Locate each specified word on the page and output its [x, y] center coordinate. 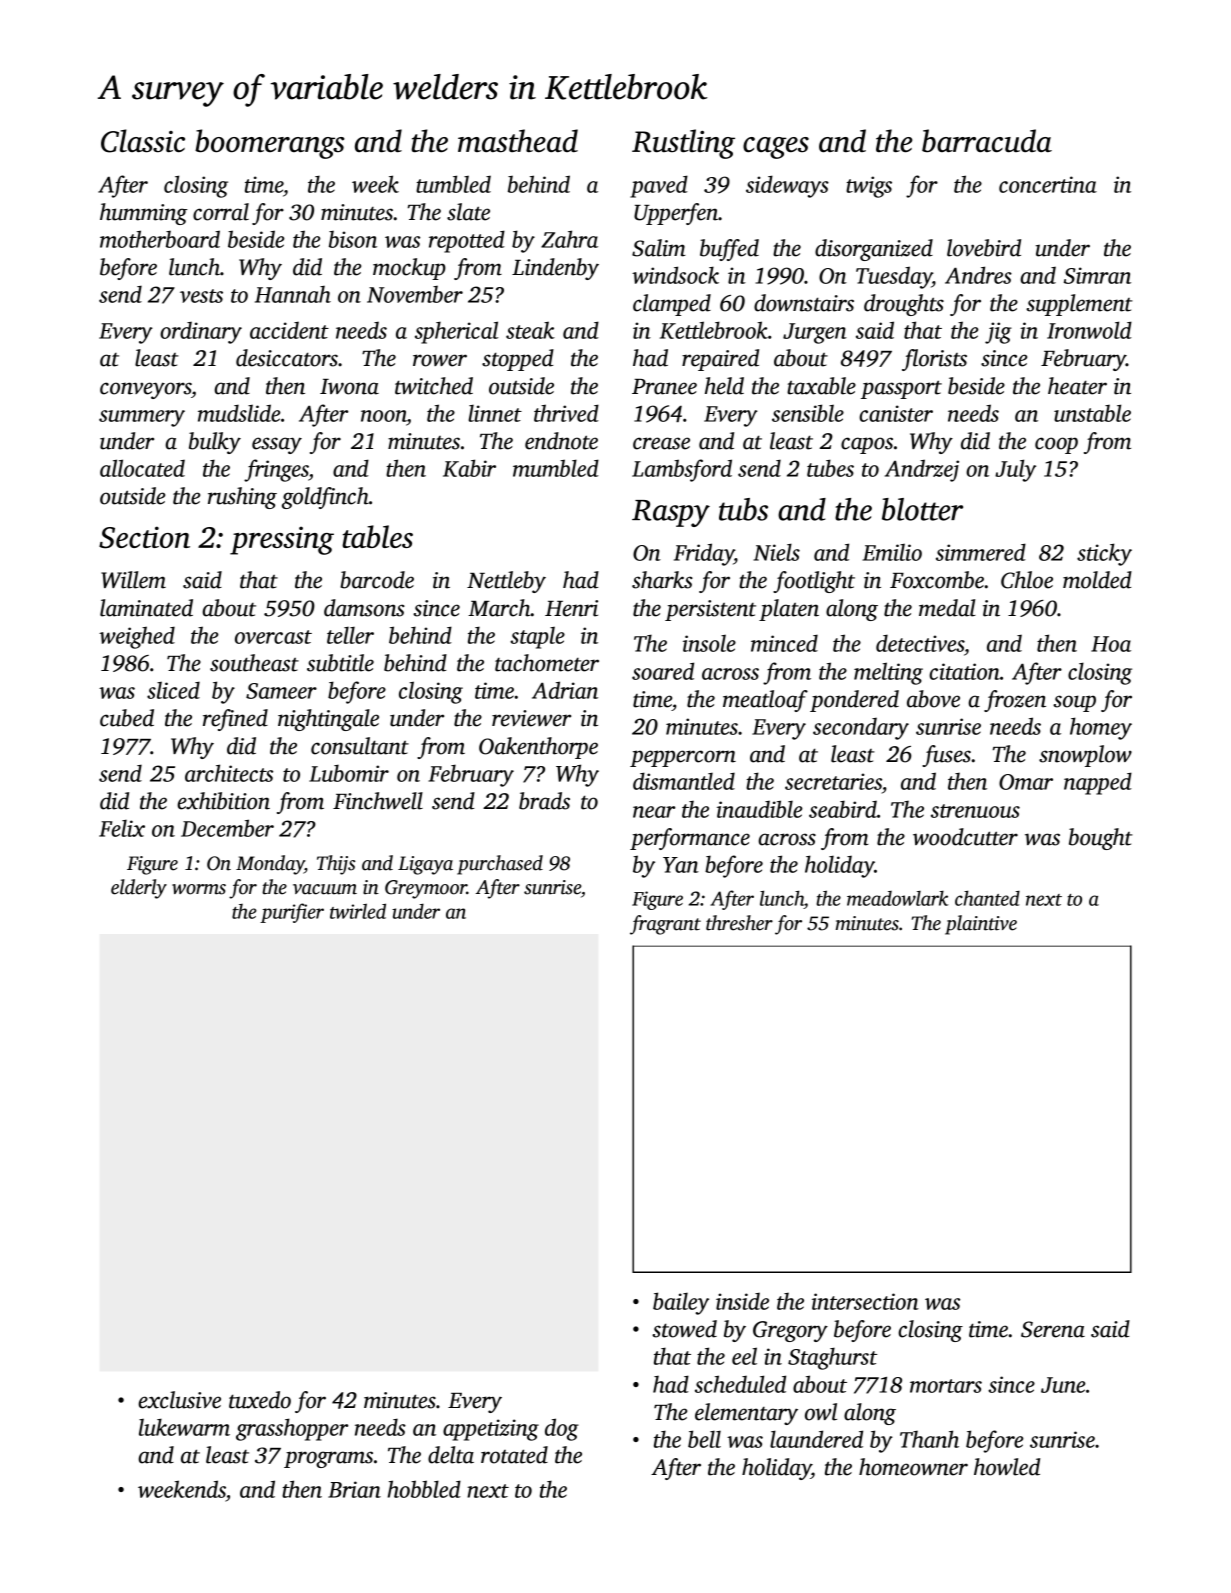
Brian [354, 1489]
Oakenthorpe [538, 748]
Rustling [683, 144]
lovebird [984, 248]
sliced [173, 690]
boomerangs [270, 144]
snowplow [1085, 756]
